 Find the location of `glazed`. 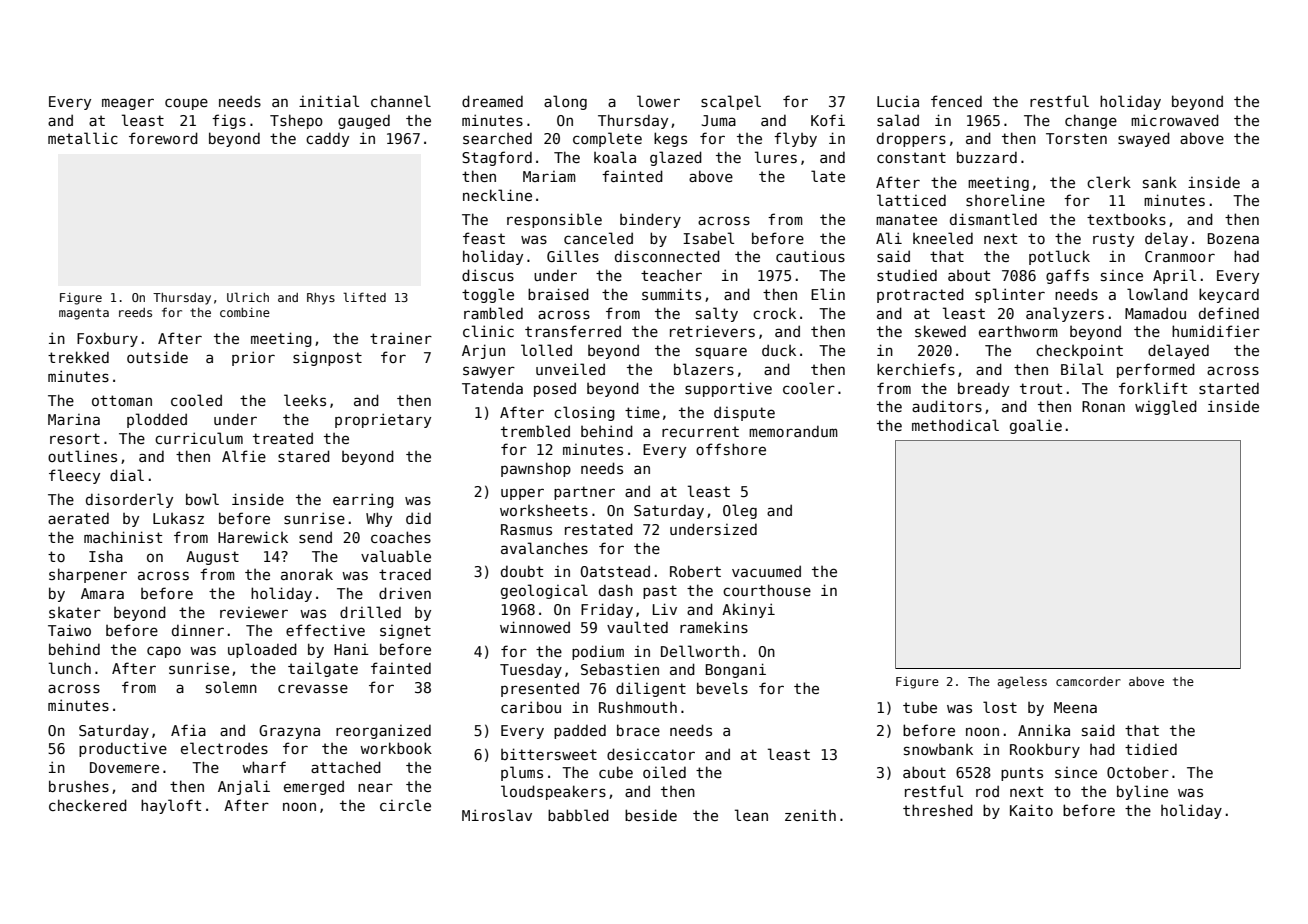

glazed is located at coordinates (676, 158).
